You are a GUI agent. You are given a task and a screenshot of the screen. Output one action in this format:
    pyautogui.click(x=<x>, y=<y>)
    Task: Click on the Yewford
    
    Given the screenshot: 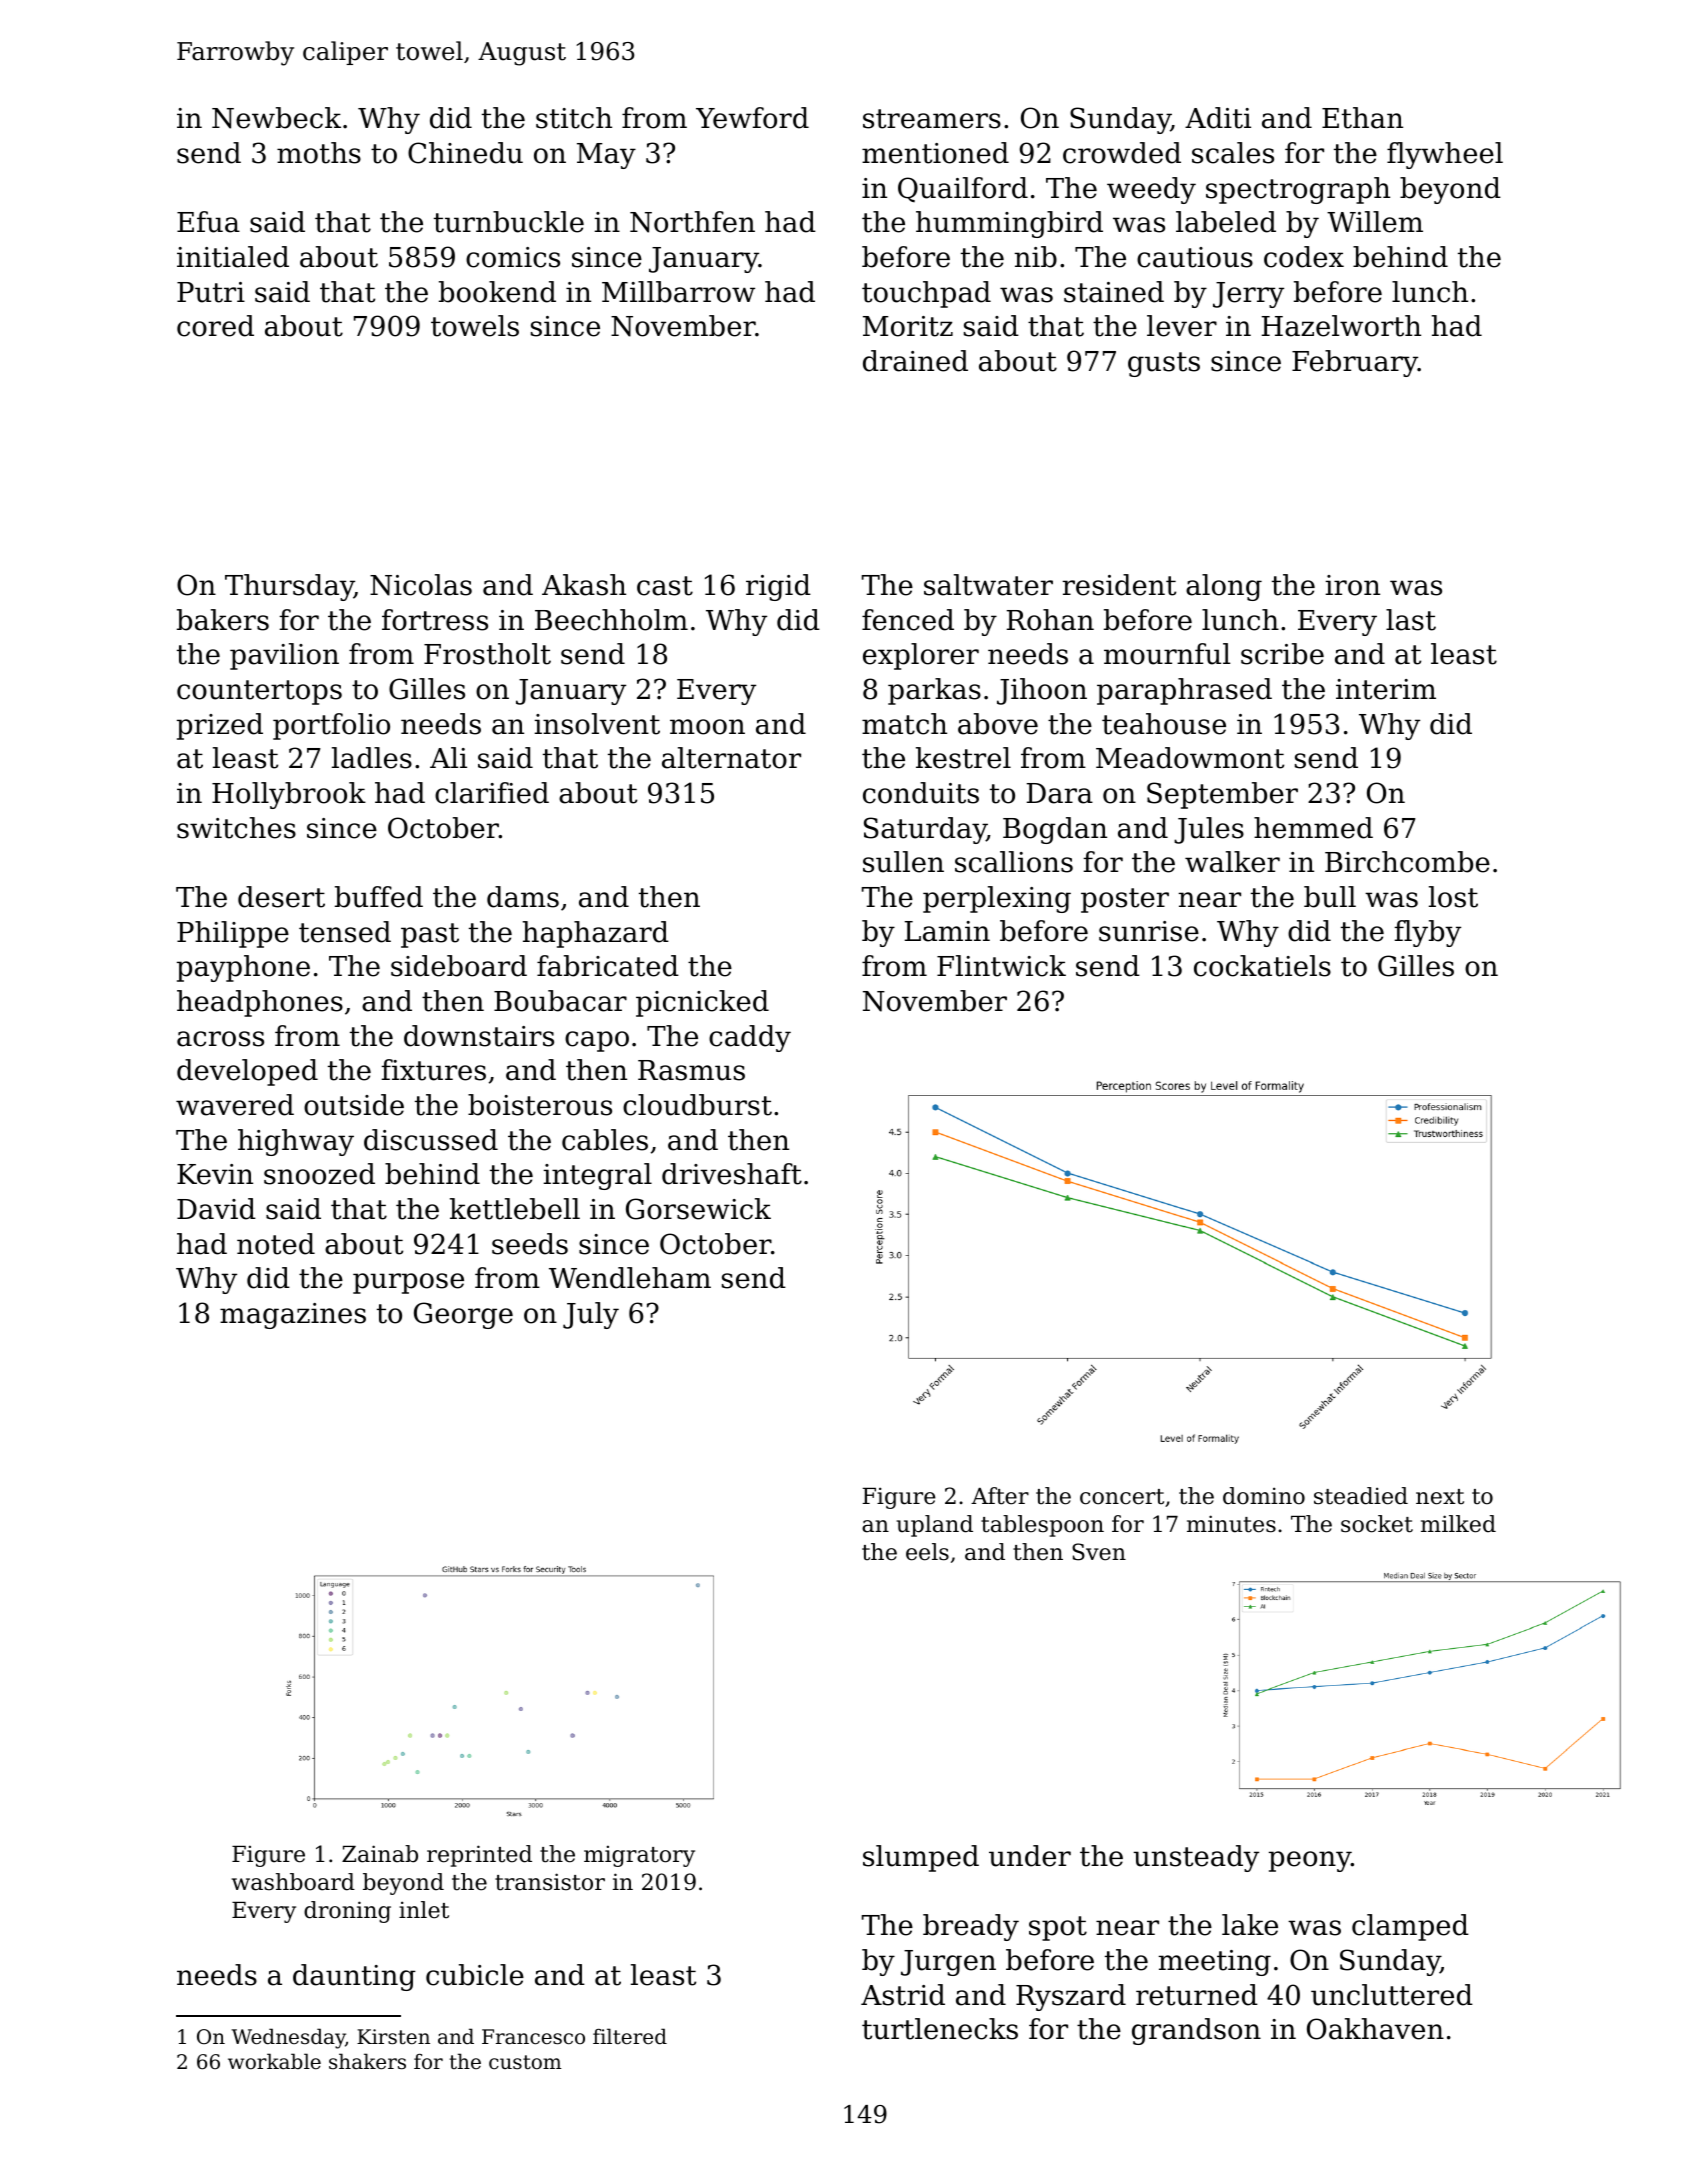 What is the action you would take?
    pyautogui.click(x=752, y=118)
